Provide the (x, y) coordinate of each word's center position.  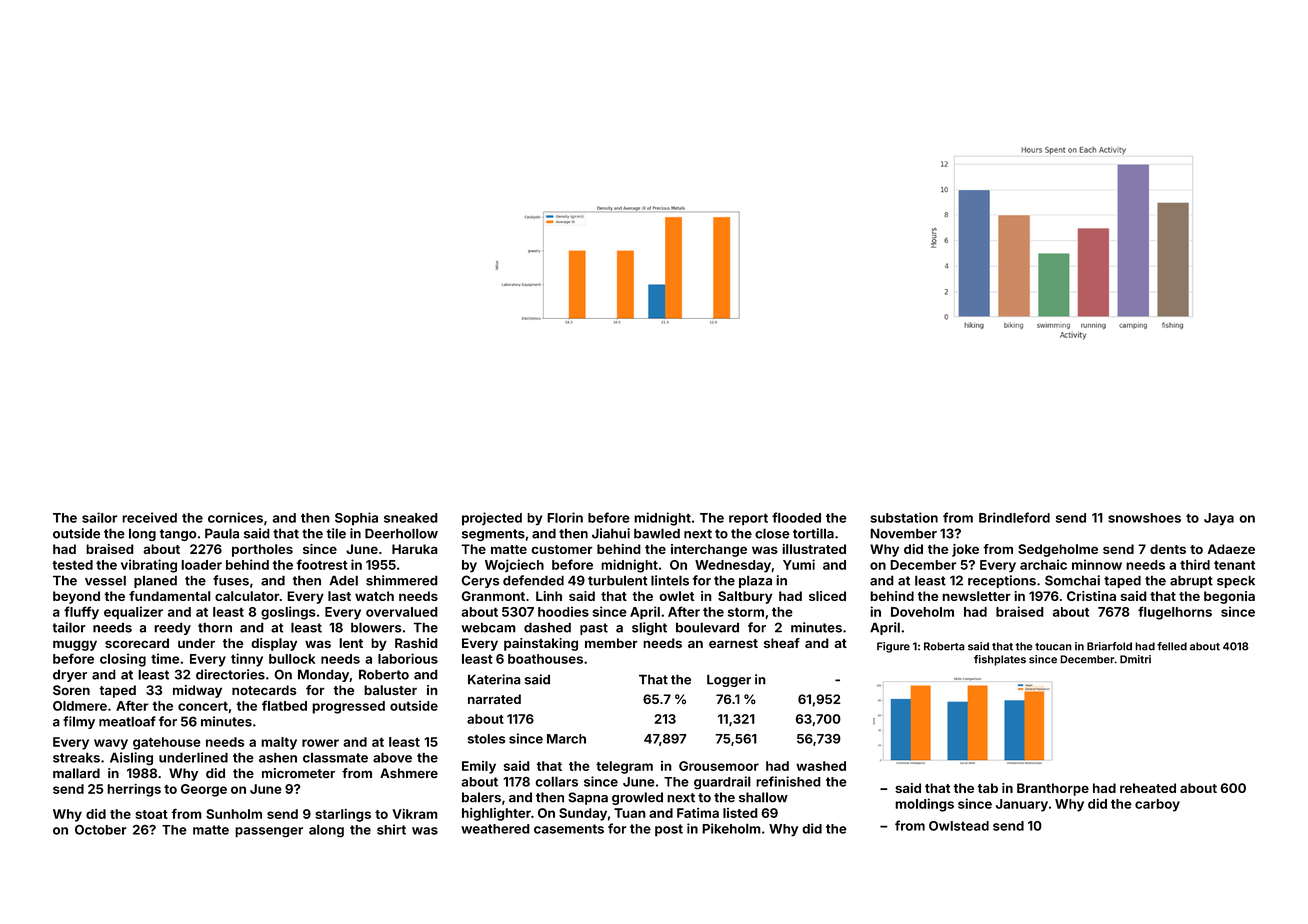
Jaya (1219, 519)
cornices (235, 517)
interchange (709, 550)
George (204, 790)
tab (987, 788)
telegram (624, 767)
